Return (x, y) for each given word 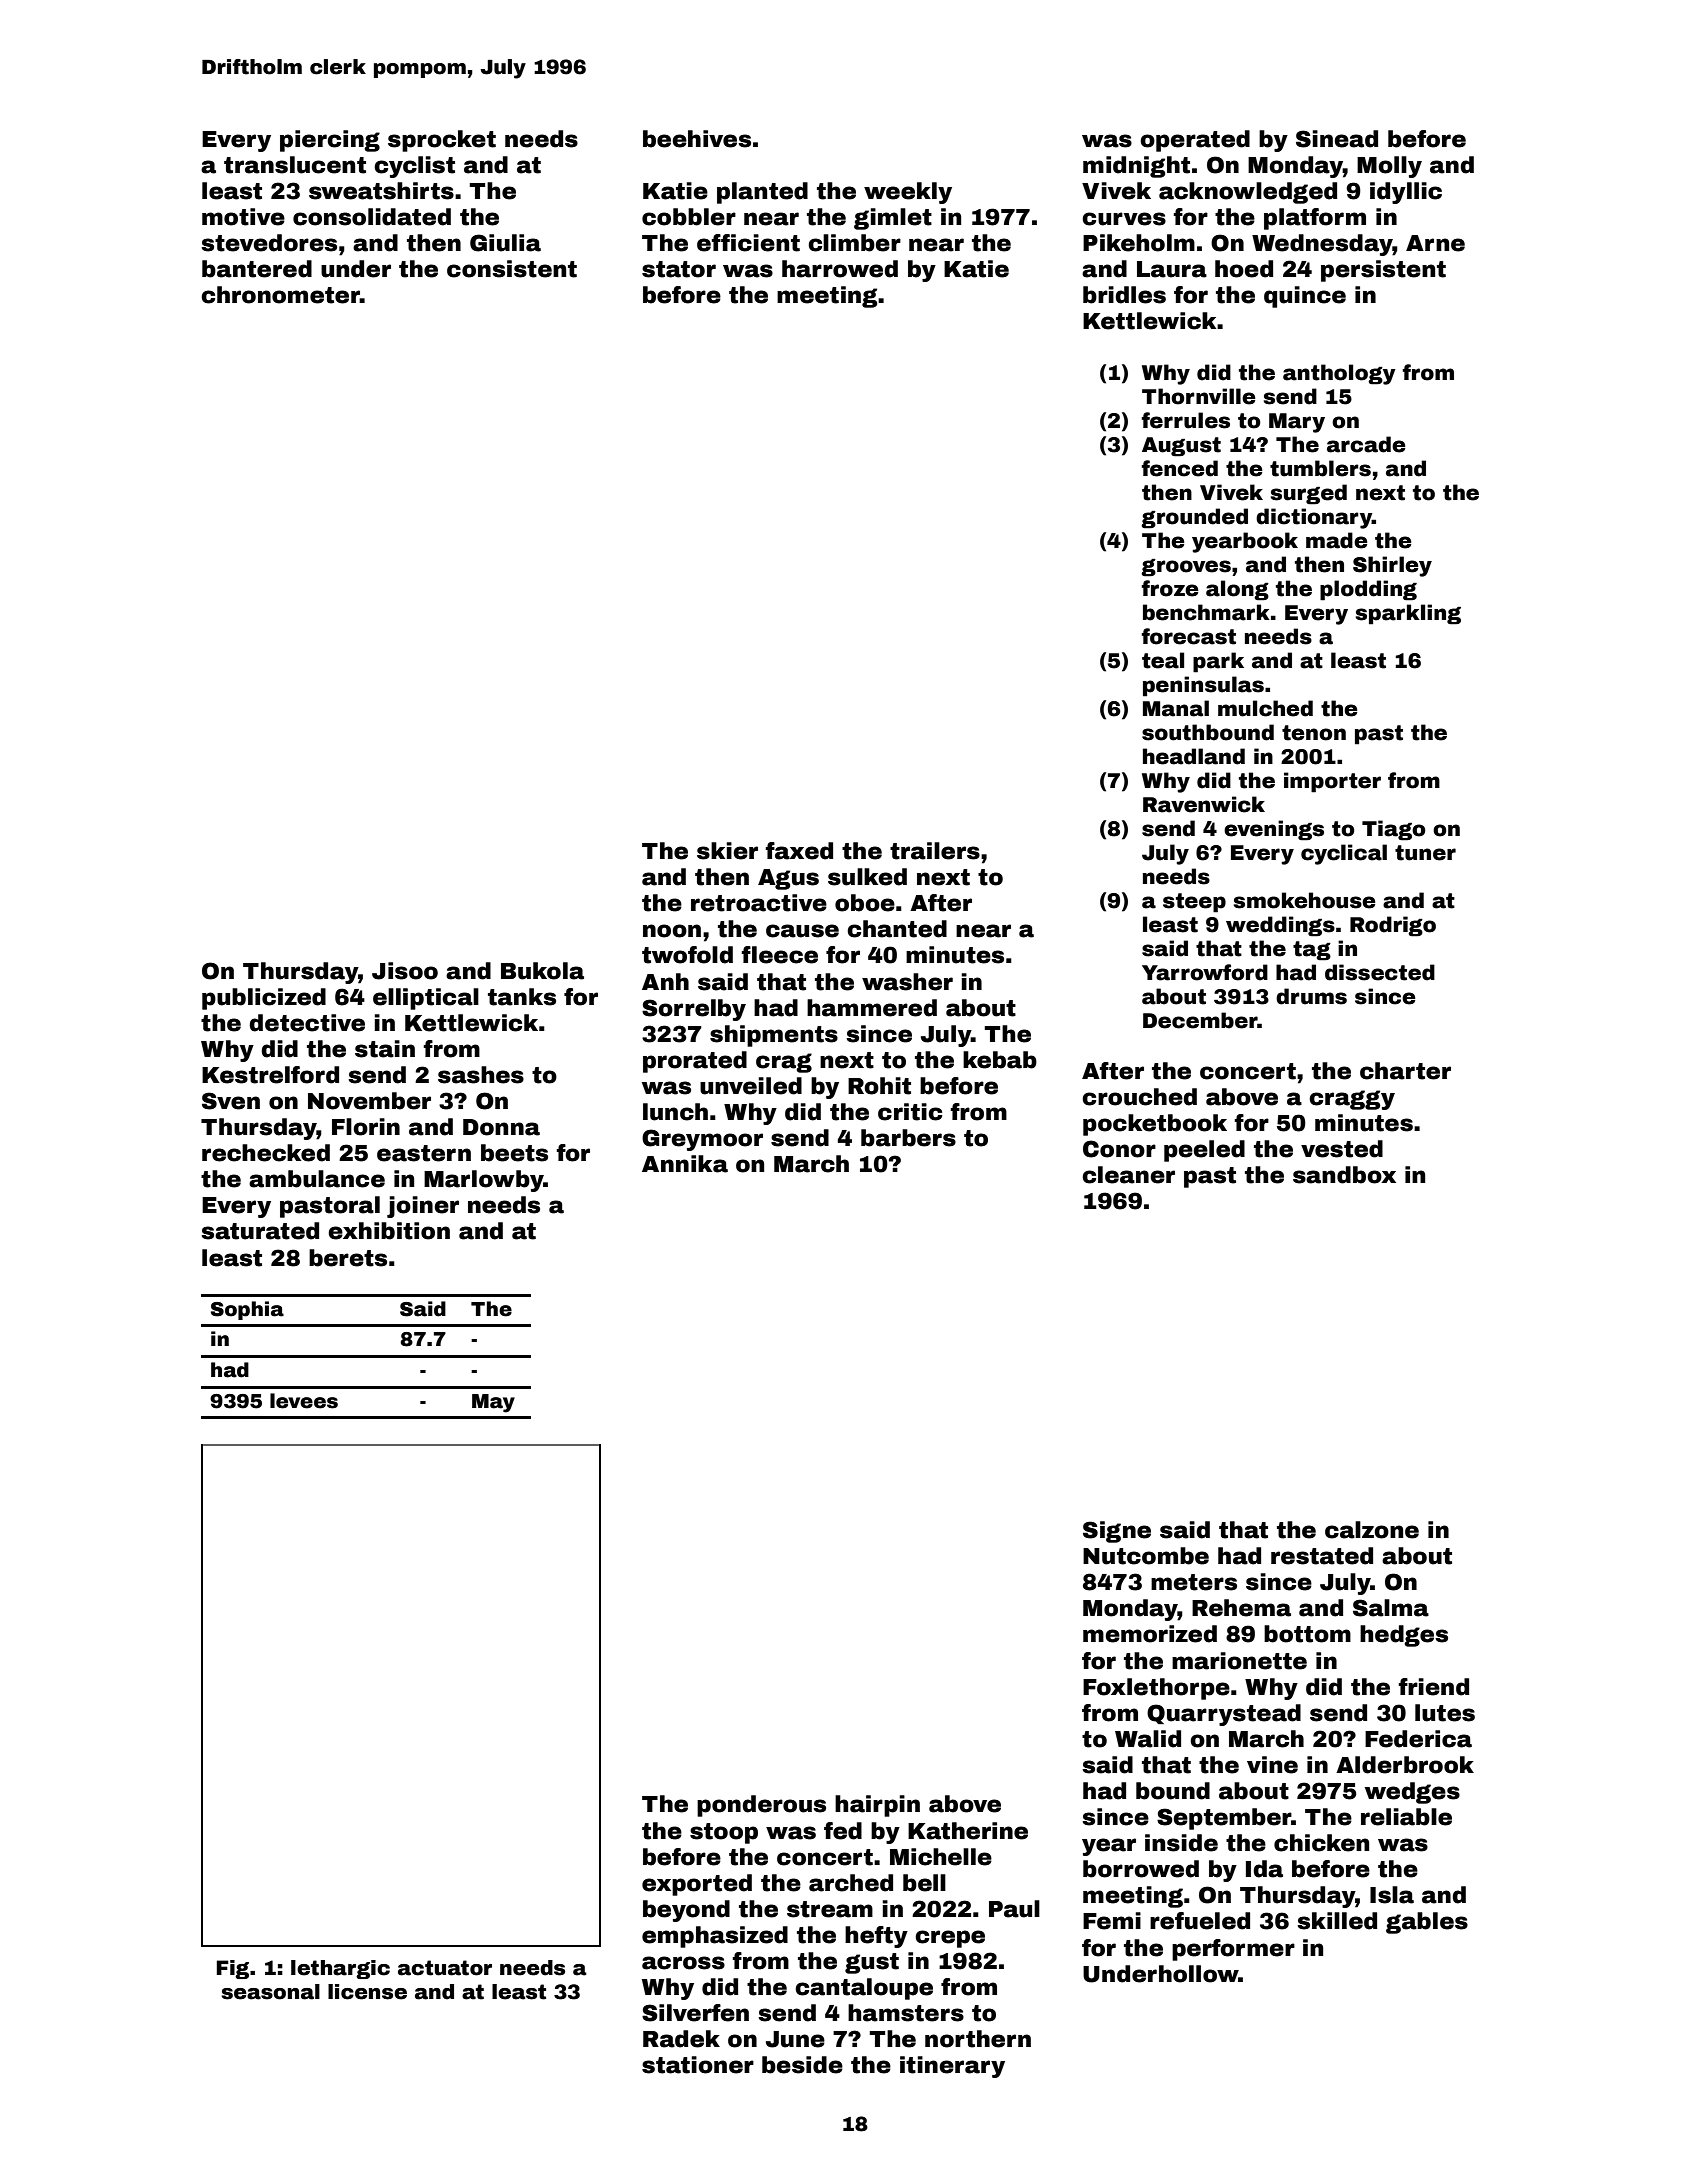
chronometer (280, 295)
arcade (1366, 444)
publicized (264, 999)
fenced (1179, 468)
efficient (748, 243)
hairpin (877, 1806)
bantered (257, 269)
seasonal (270, 1992)
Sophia (247, 1310)
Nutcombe (1146, 1556)
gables (1427, 1923)
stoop (724, 1833)
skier (727, 851)
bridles (1124, 295)
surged (1308, 494)
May (493, 1403)
